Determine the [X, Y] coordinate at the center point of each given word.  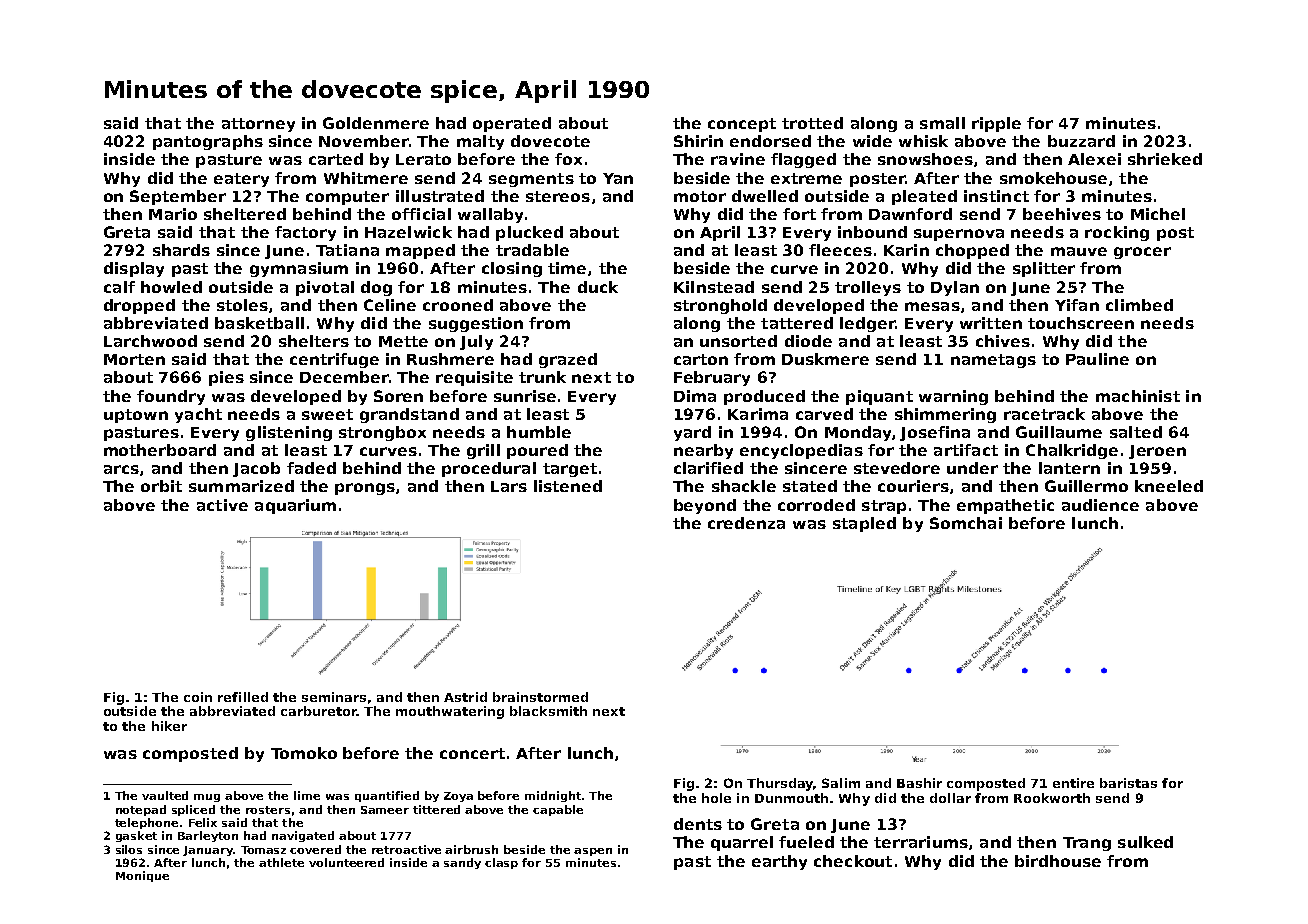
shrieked [1165, 159]
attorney [258, 125]
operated [512, 124]
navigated [303, 836]
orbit [161, 486]
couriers [913, 486]
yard [692, 433]
